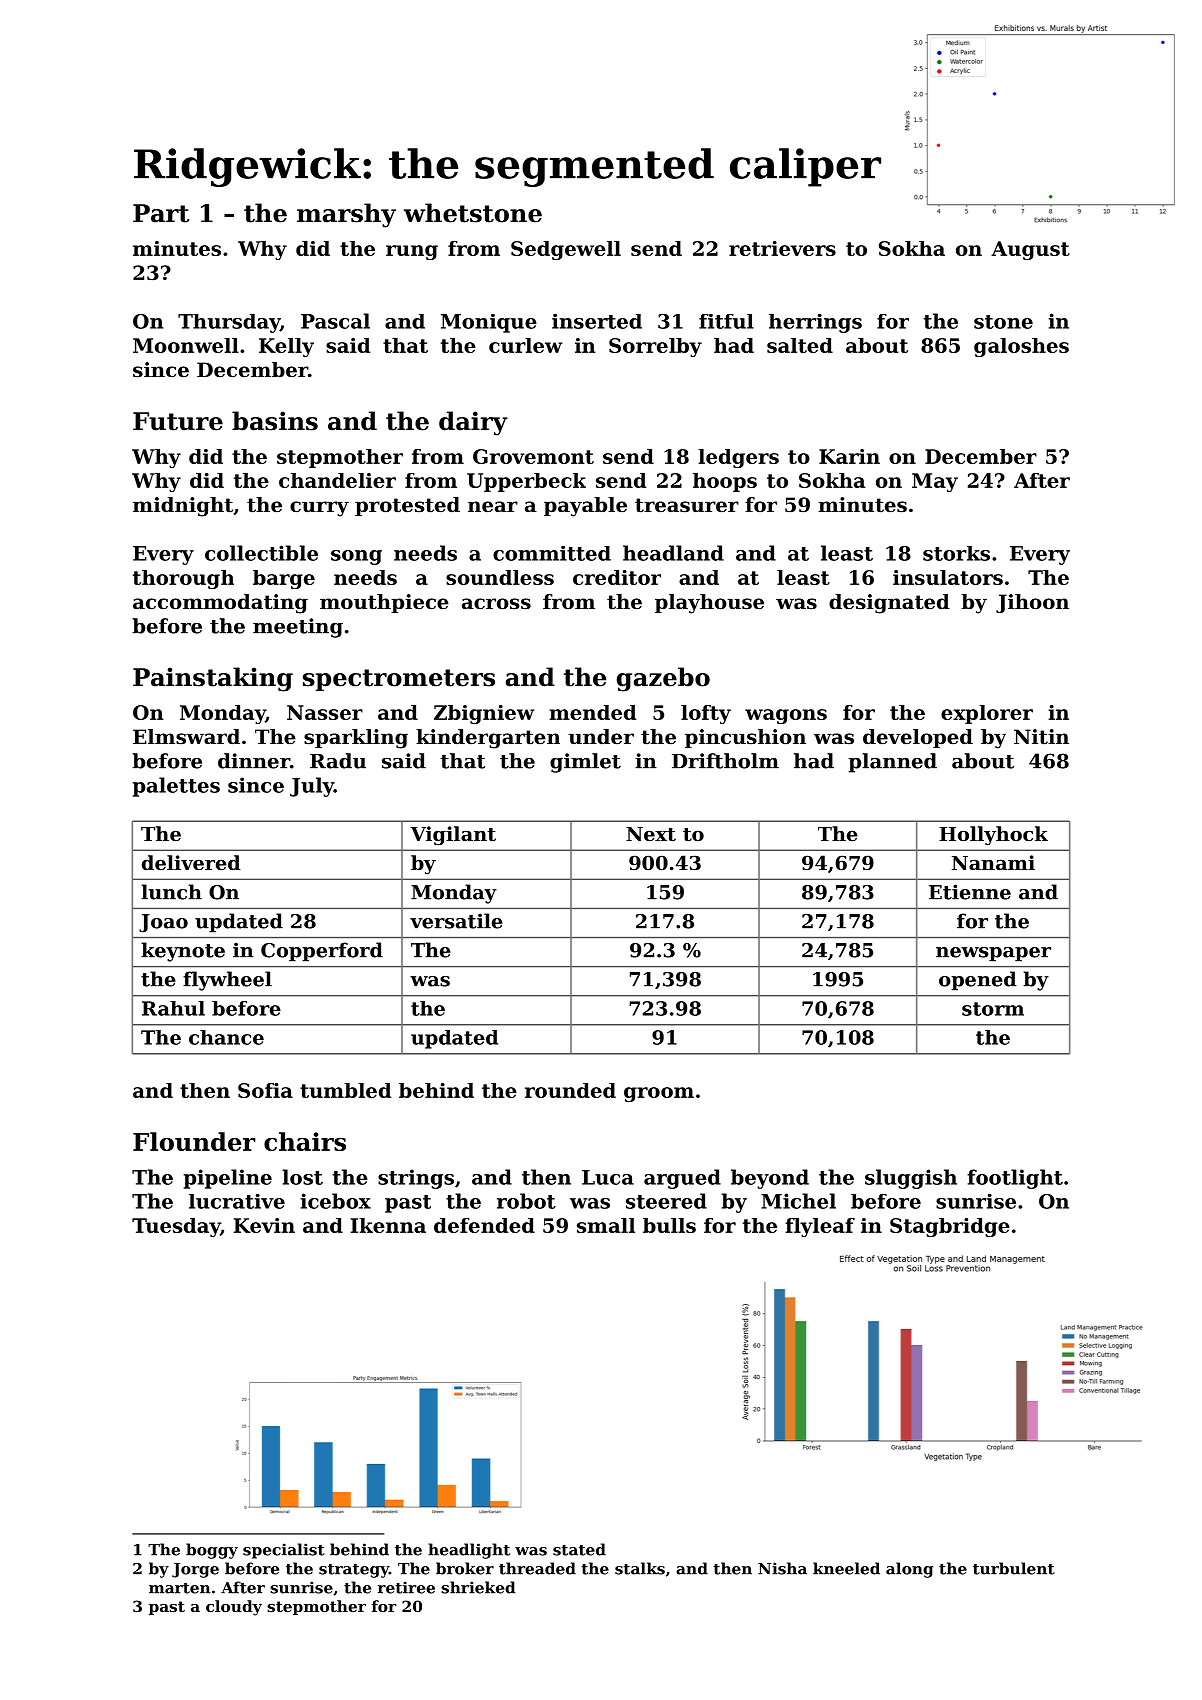 The height and width of the screenshot is (1700, 1202). I want to click on robot, so click(526, 1201).
